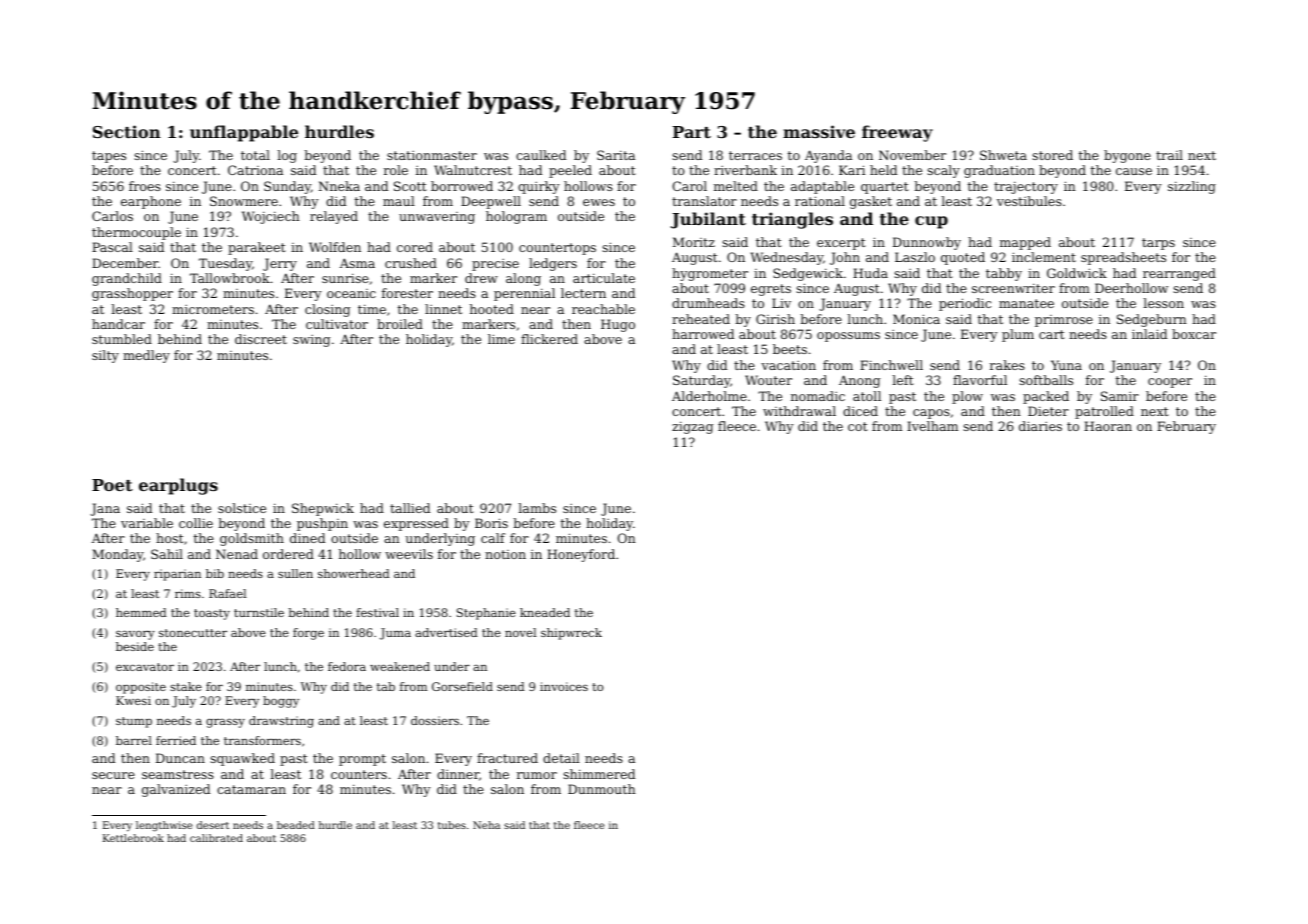 Image resolution: width=1308 pixels, height=924 pixels. What do you see at coordinates (537, 508) in the document?
I see `lambs` at bounding box center [537, 508].
